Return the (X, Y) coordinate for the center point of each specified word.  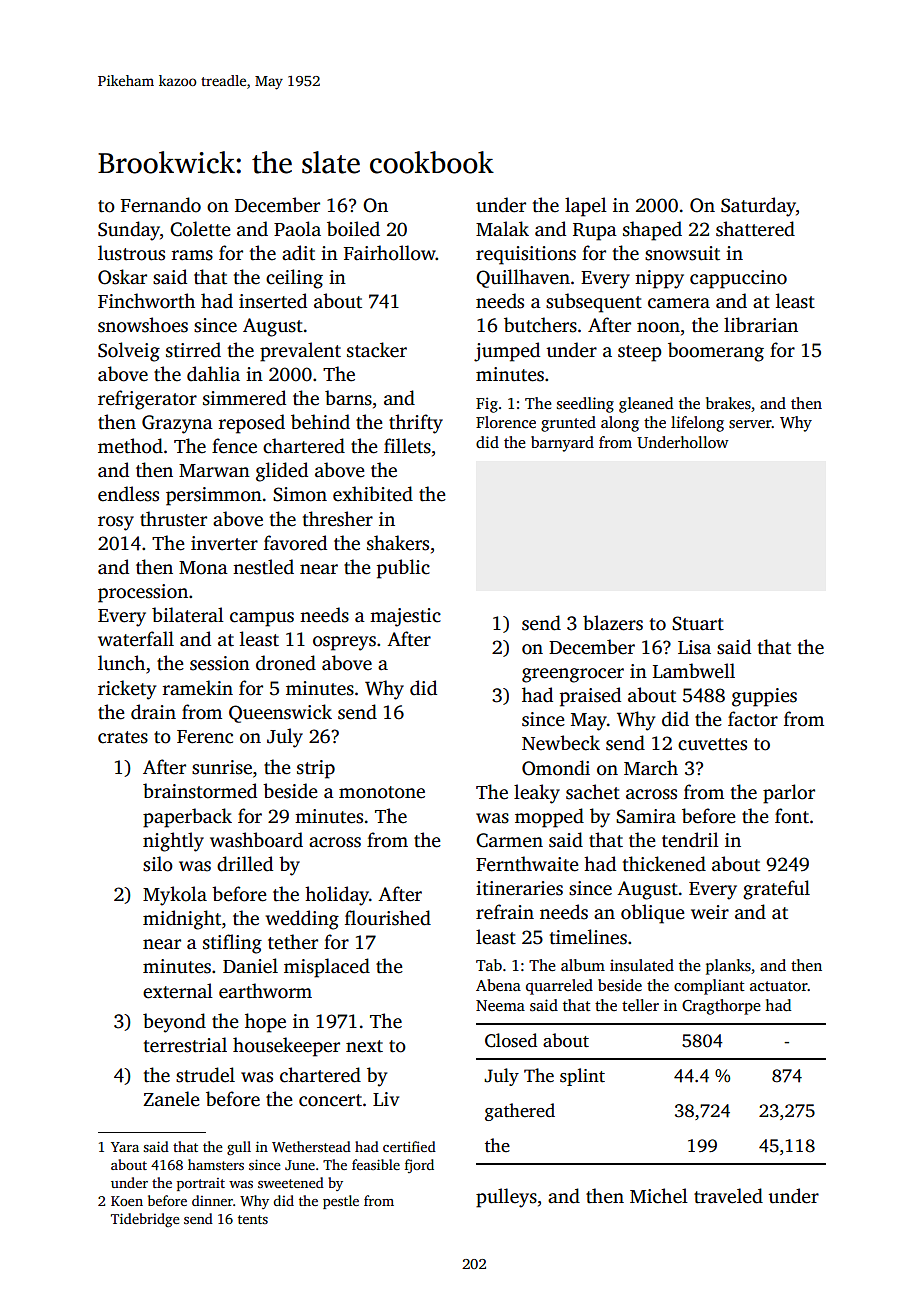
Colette (200, 229)
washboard (256, 840)
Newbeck (561, 743)
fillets (407, 446)
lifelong (697, 424)
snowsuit (682, 253)
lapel (586, 207)
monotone (382, 792)
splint (582, 1077)
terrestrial (185, 1045)
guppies (764, 697)
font (792, 816)
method (130, 446)
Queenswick (280, 713)
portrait (201, 1184)
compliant (709, 987)
